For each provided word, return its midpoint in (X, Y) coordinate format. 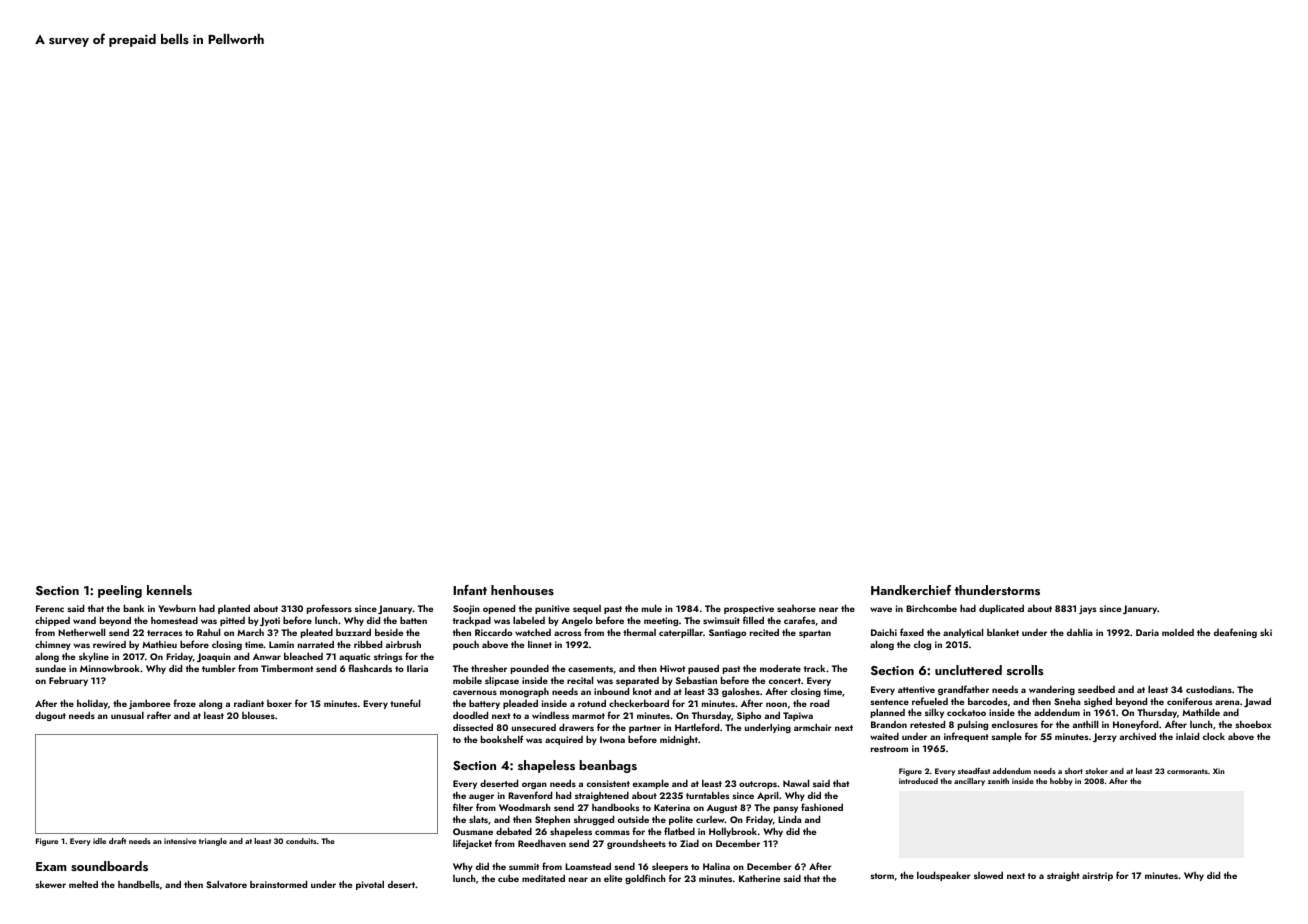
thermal (639, 632)
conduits (301, 841)
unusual (127, 715)
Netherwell (81, 632)
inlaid (1187, 736)
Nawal (796, 783)
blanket (1003, 632)
